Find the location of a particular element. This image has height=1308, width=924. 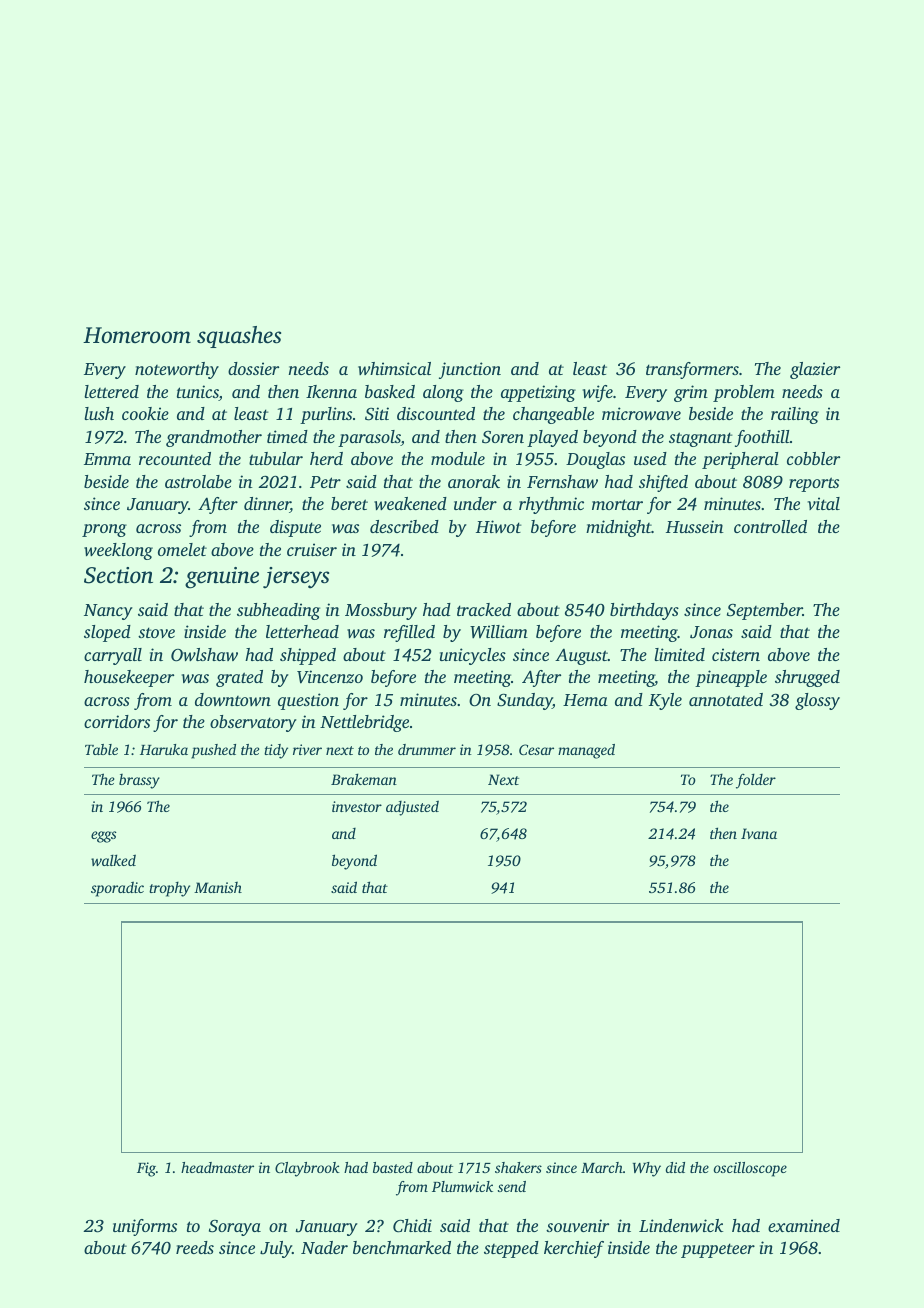

housekeeper is located at coordinates (129, 678).
